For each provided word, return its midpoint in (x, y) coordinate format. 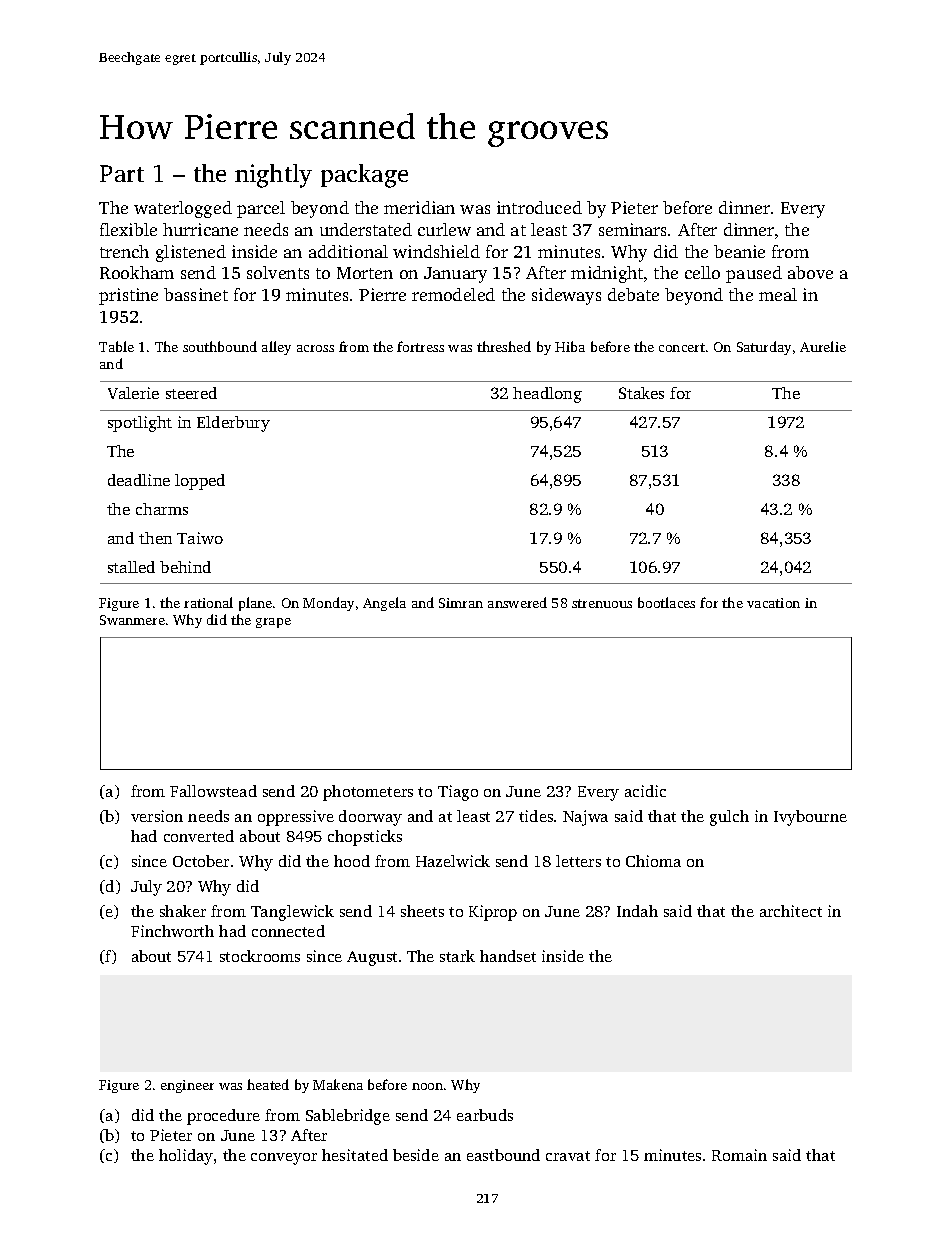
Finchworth (172, 931)
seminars (632, 229)
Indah (637, 911)
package (364, 176)
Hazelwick (453, 861)
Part (122, 173)
